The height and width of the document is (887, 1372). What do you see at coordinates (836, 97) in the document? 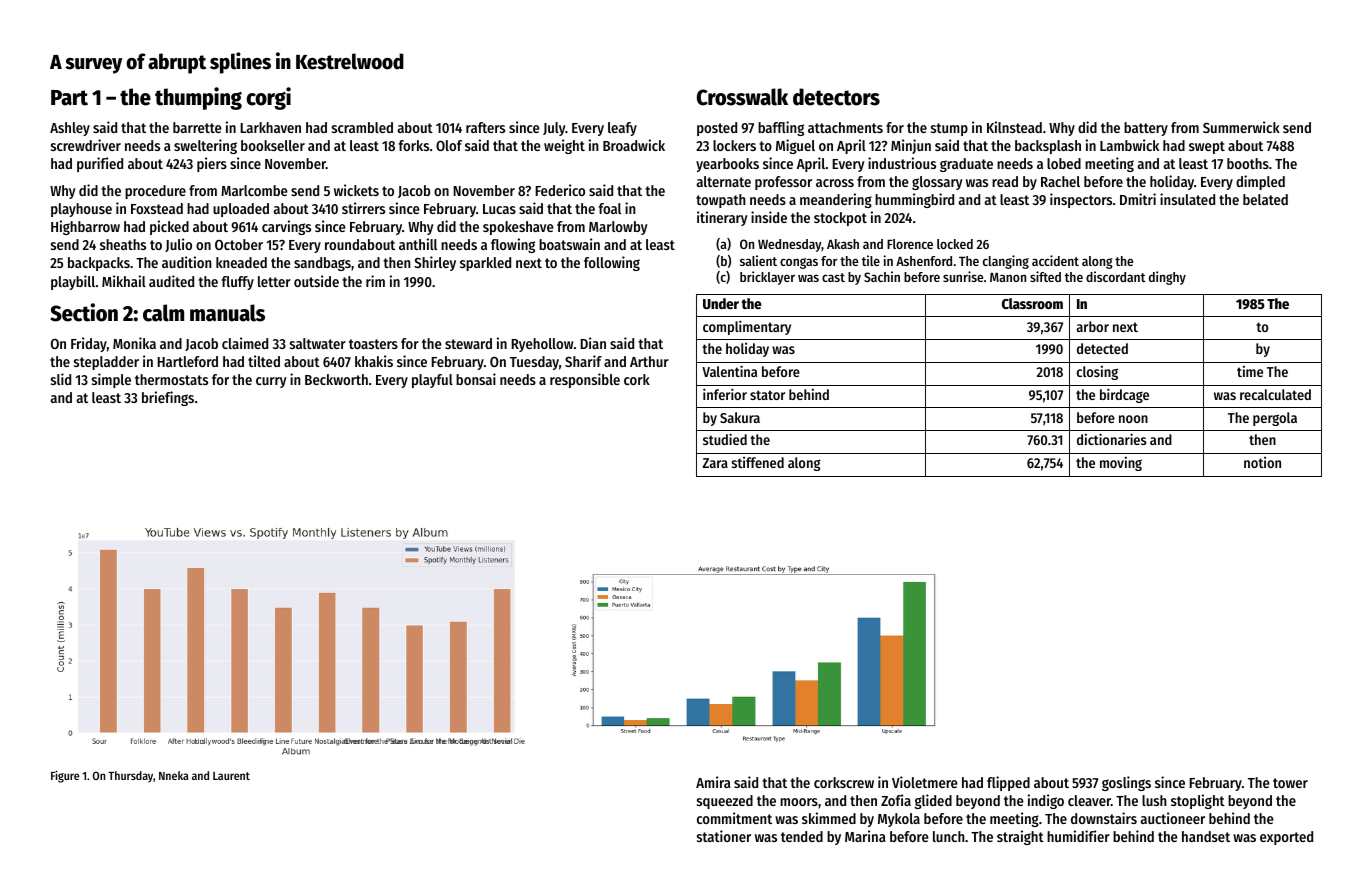
I see `detectors` at bounding box center [836, 97].
